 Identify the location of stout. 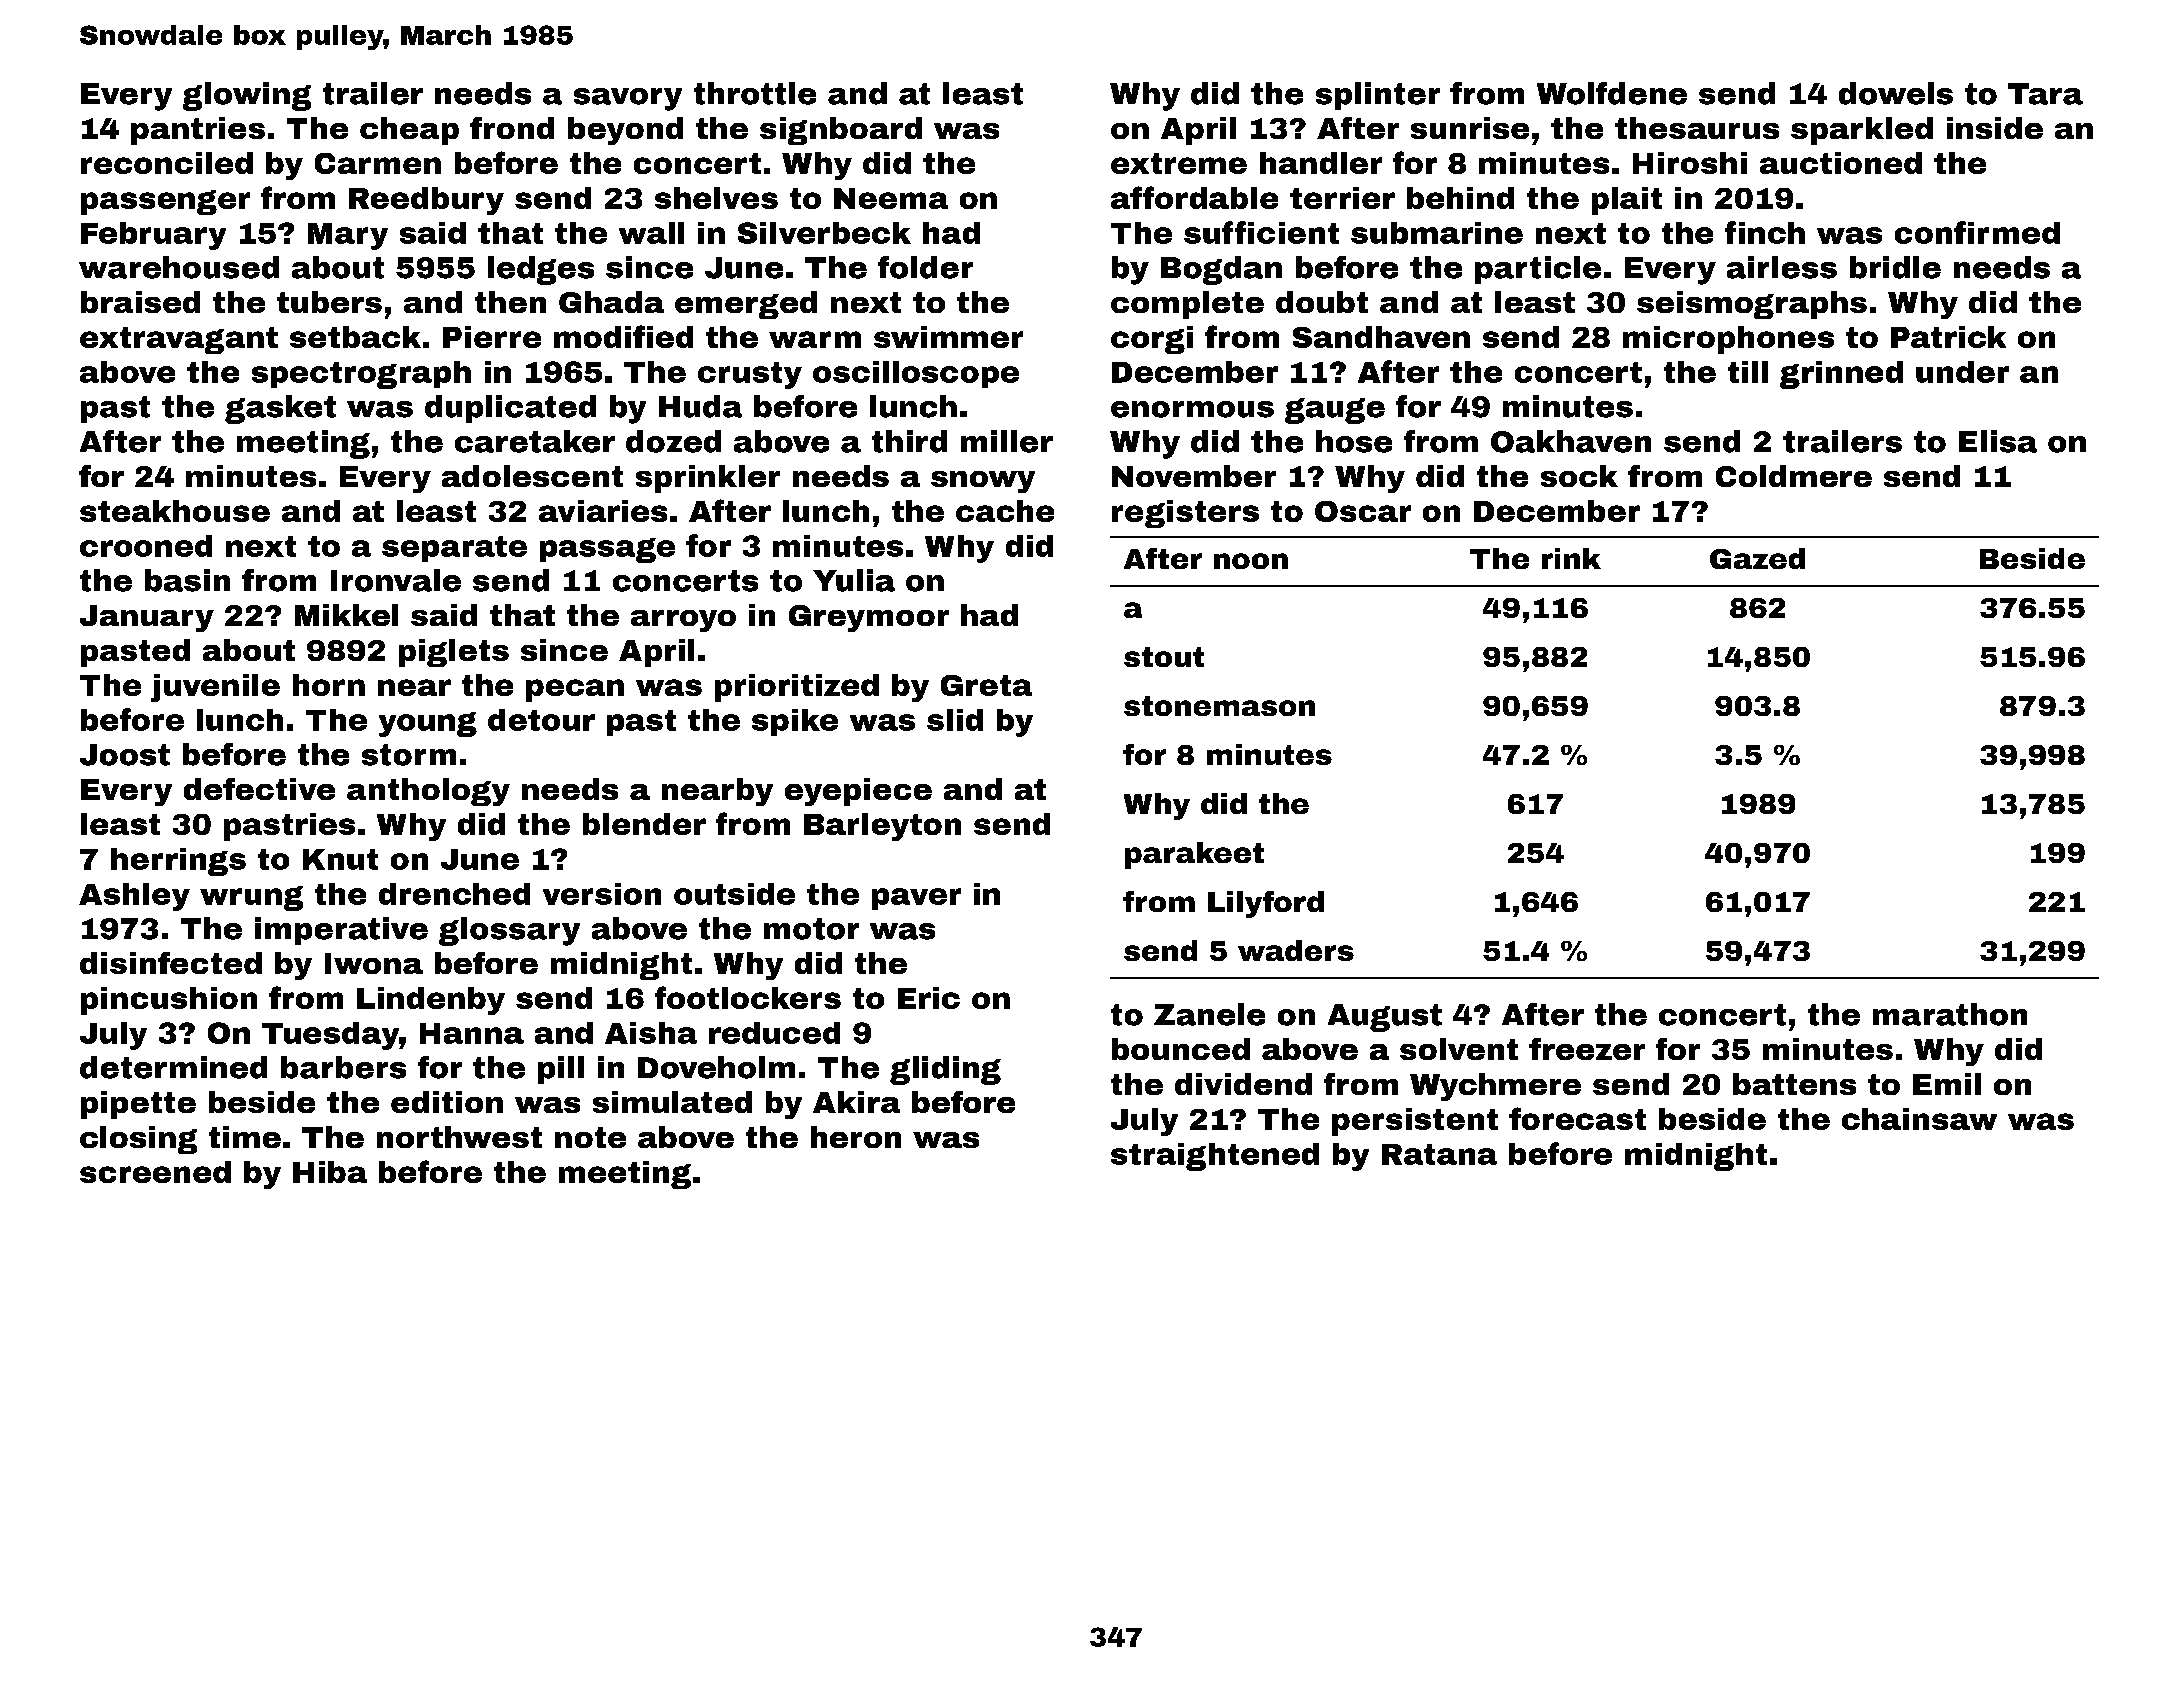
(1164, 657).
